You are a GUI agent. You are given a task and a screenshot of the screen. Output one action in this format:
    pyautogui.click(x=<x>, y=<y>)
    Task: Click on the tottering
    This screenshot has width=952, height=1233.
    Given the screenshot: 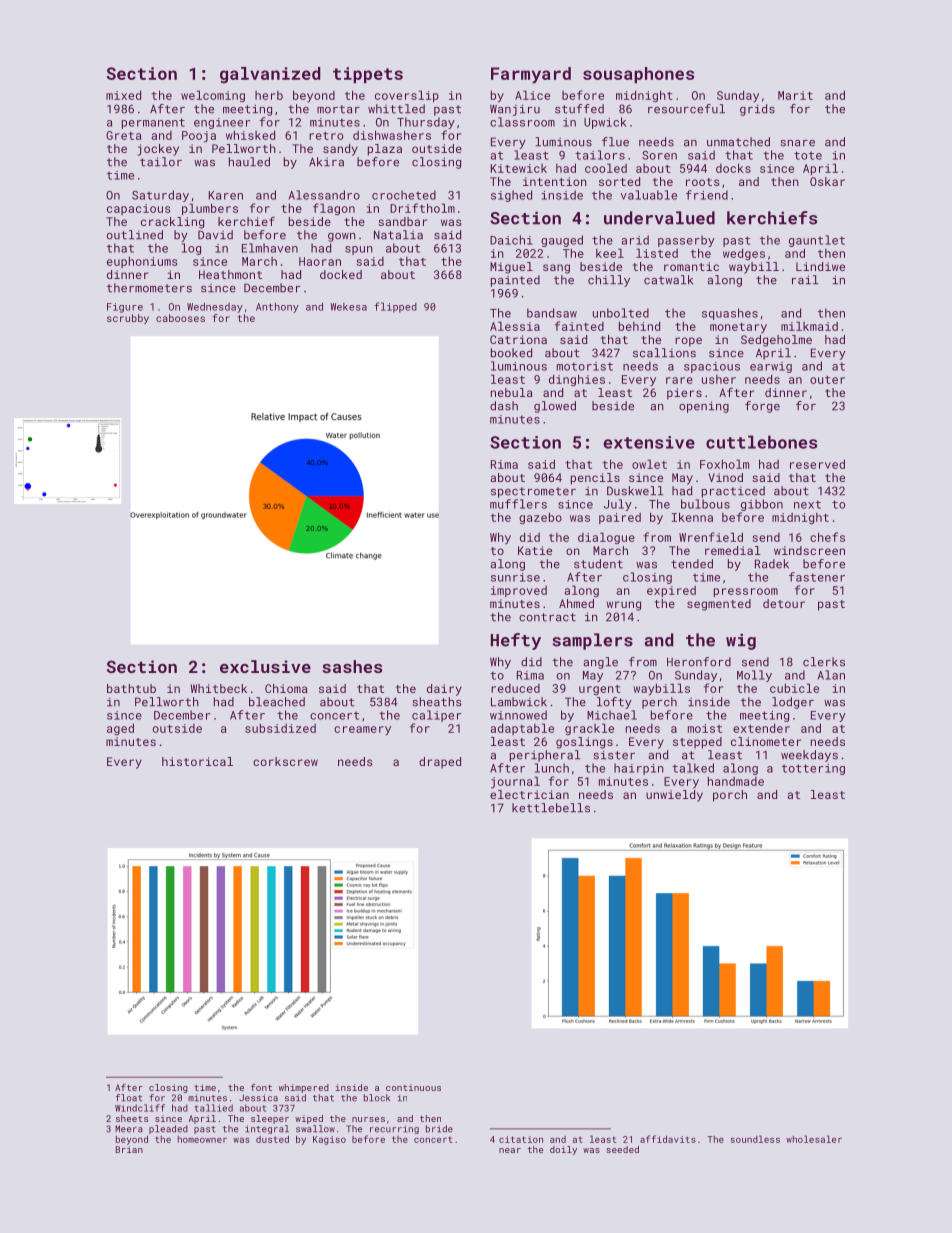 What is the action you would take?
    pyautogui.click(x=813, y=769)
